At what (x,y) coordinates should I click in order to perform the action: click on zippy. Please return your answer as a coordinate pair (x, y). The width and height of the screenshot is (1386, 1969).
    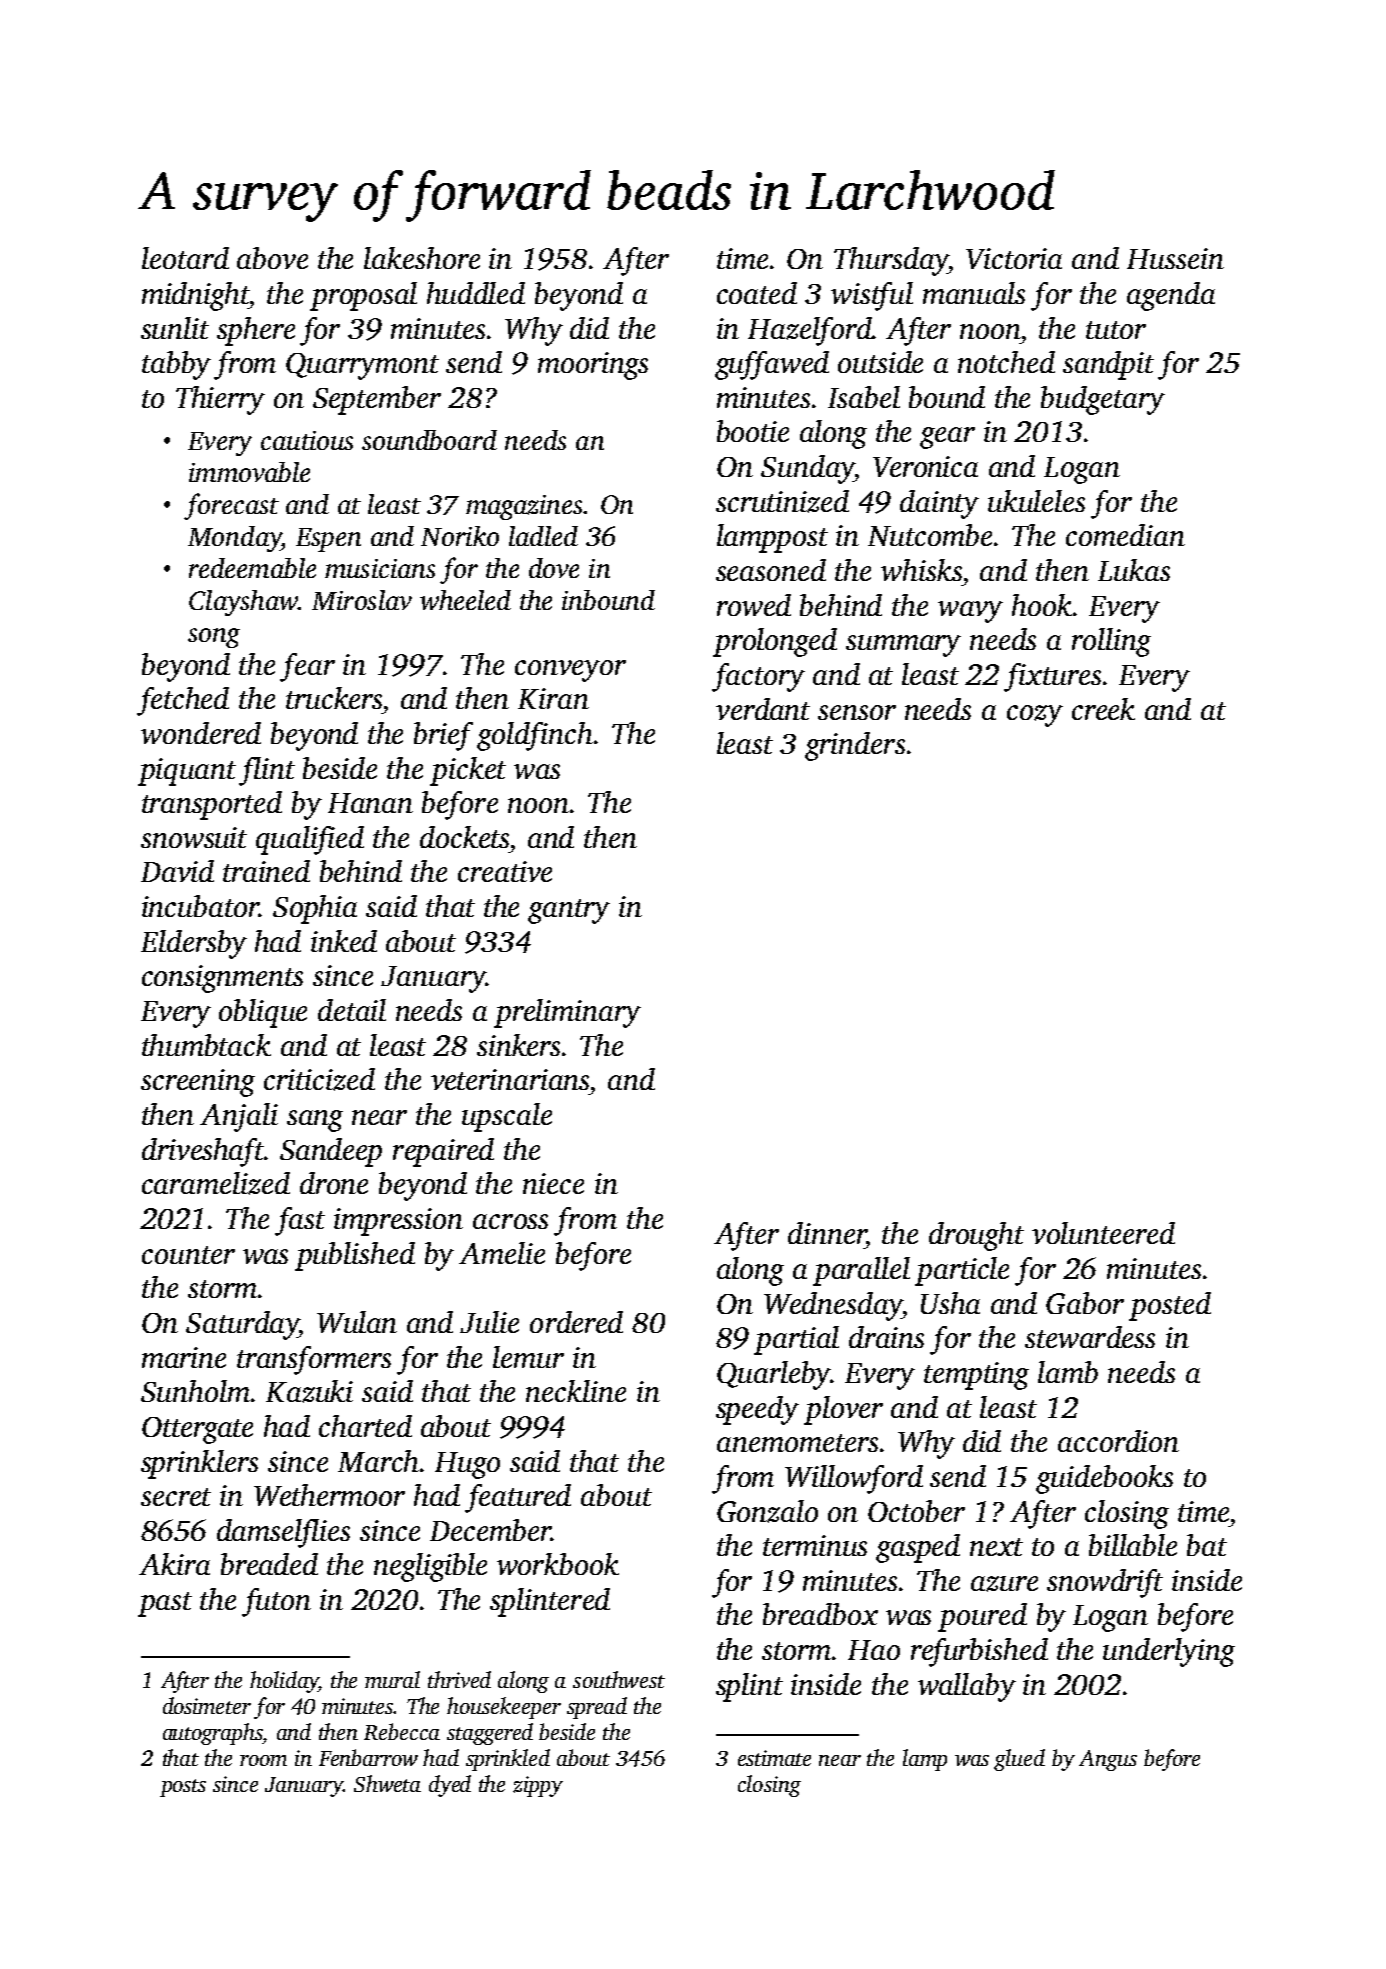
    Looking at the image, I should click on (538, 1786).
